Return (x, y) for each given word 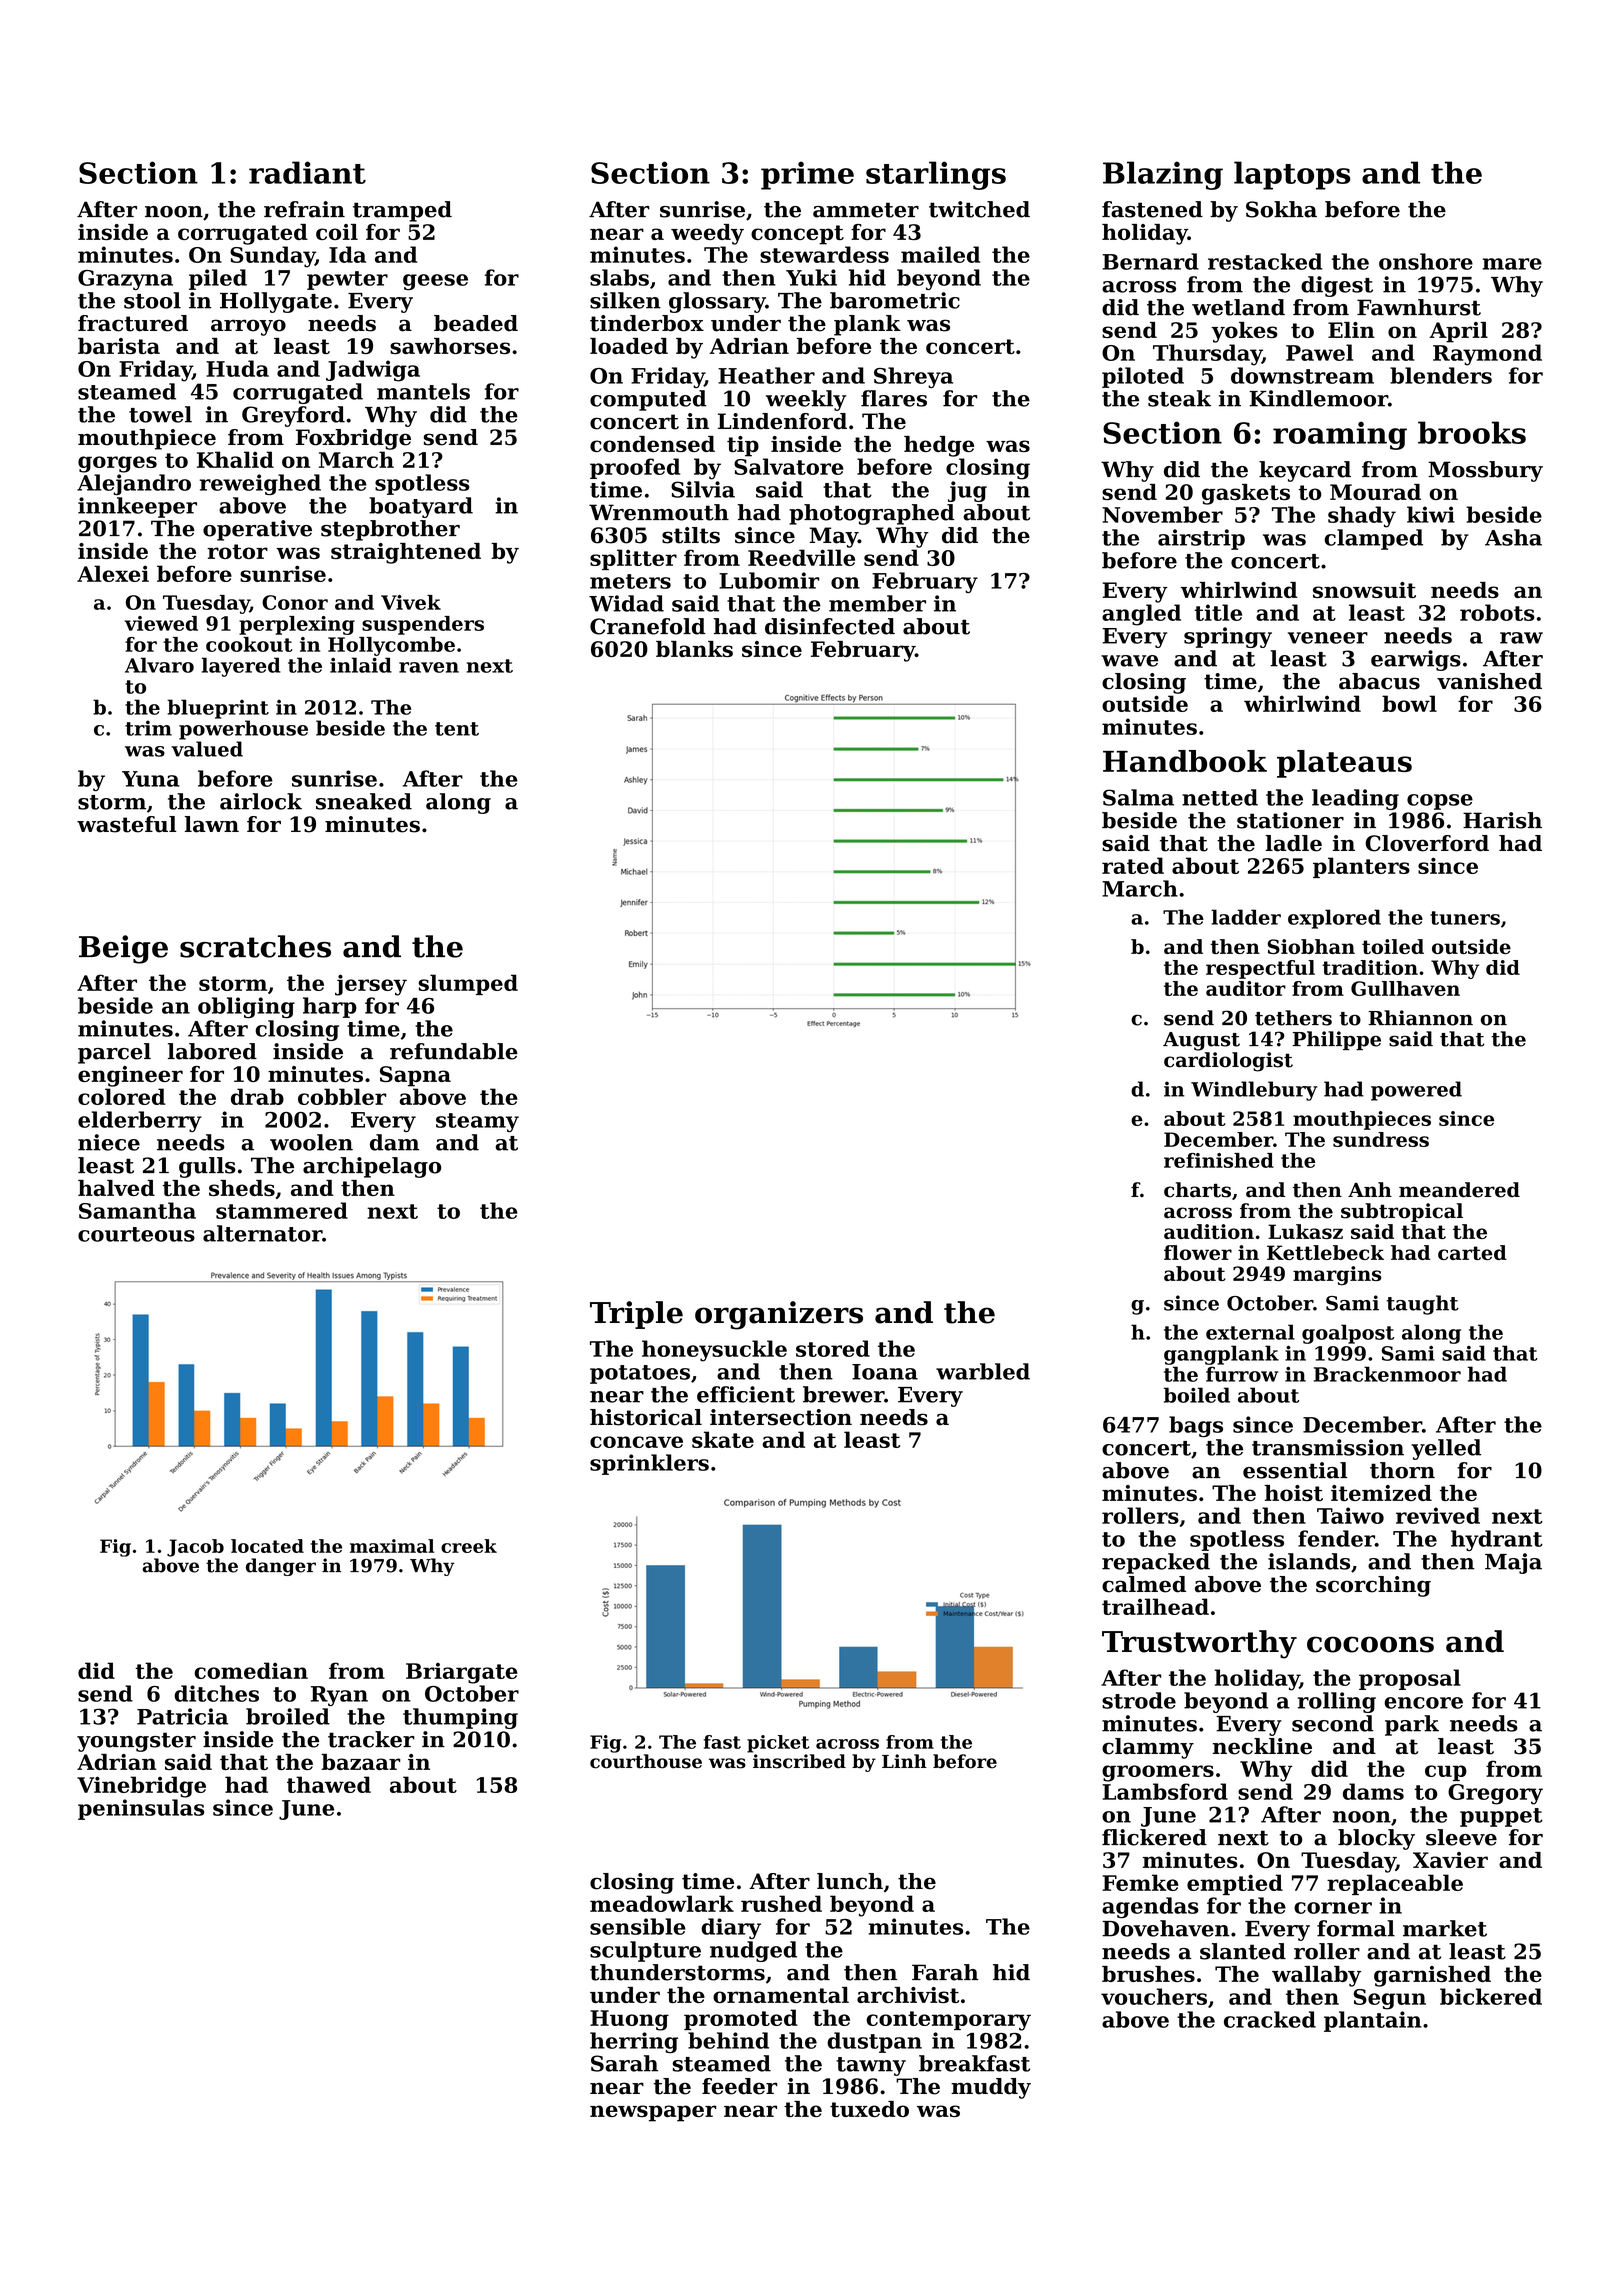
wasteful (127, 824)
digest (1337, 286)
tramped (402, 211)
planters (1361, 867)
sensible (638, 1926)
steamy (477, 1122)
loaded (629, 346)
